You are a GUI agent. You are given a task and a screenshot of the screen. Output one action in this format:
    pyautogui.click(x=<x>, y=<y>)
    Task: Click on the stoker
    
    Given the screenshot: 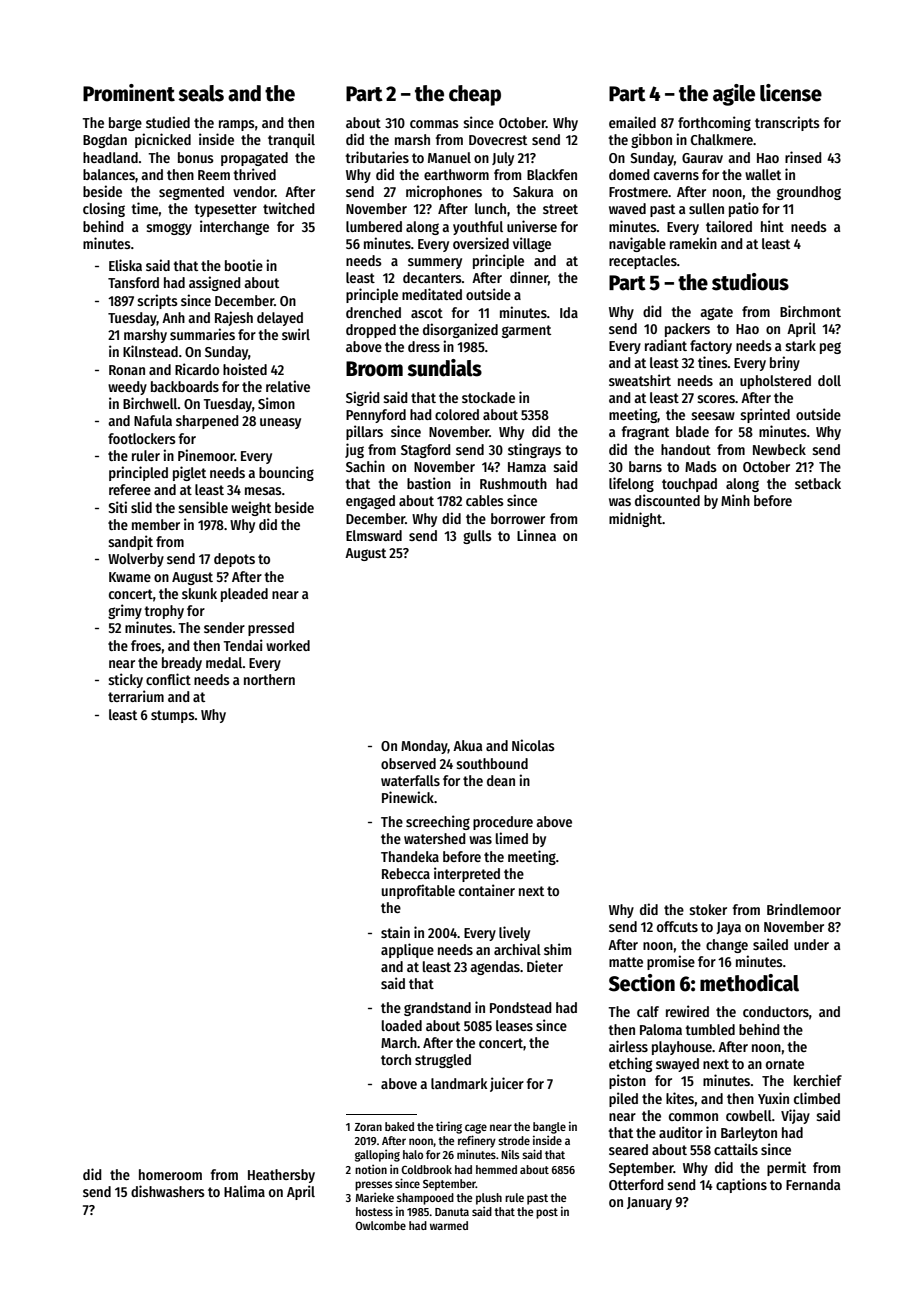 What is the action you would take?
    pyautogui.click(x=708, y=909)
